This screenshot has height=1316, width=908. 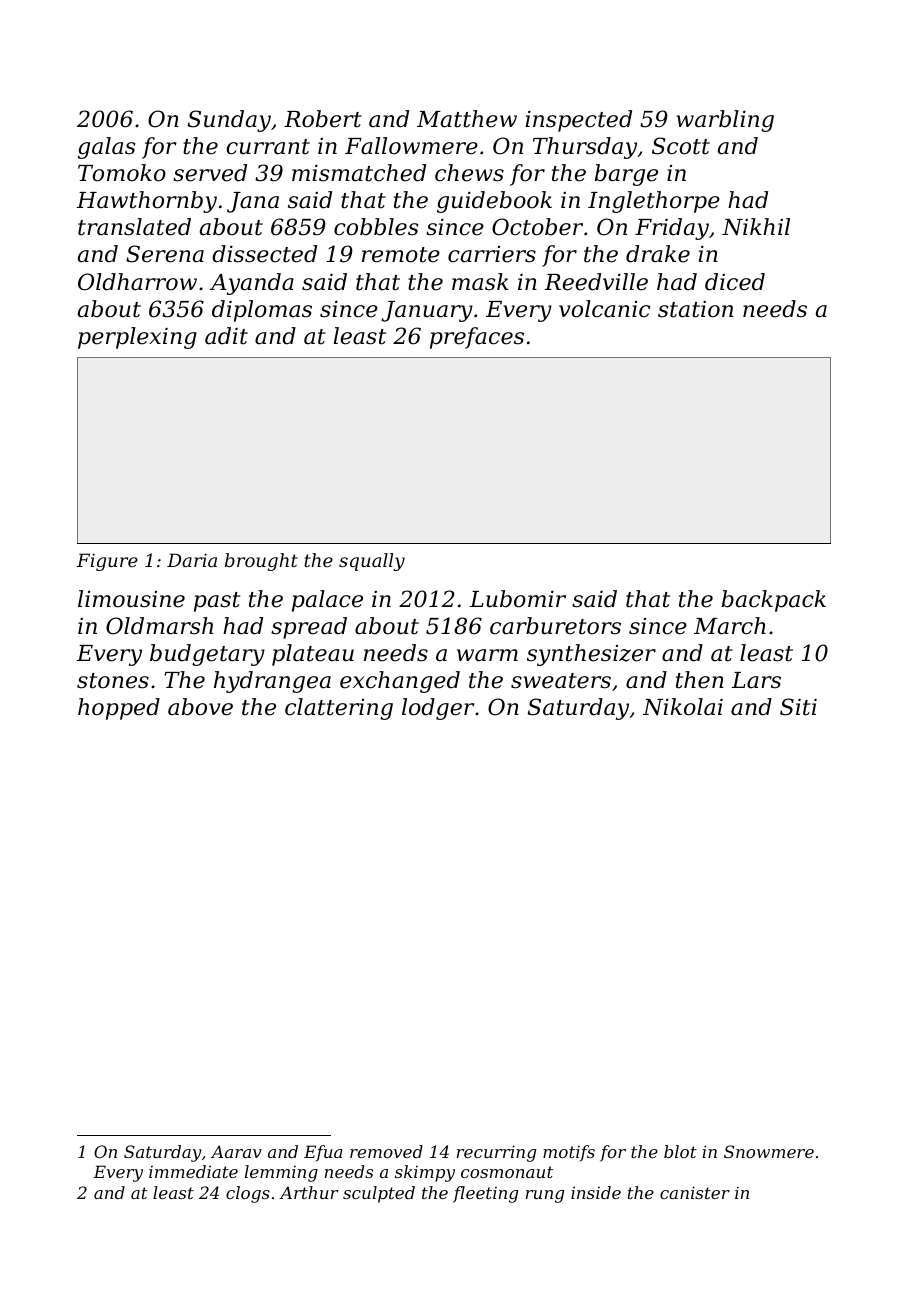 What do you see at coordinates (107, 148) in the screenshot?
I see `galas` at bounding box center [107, 148].
